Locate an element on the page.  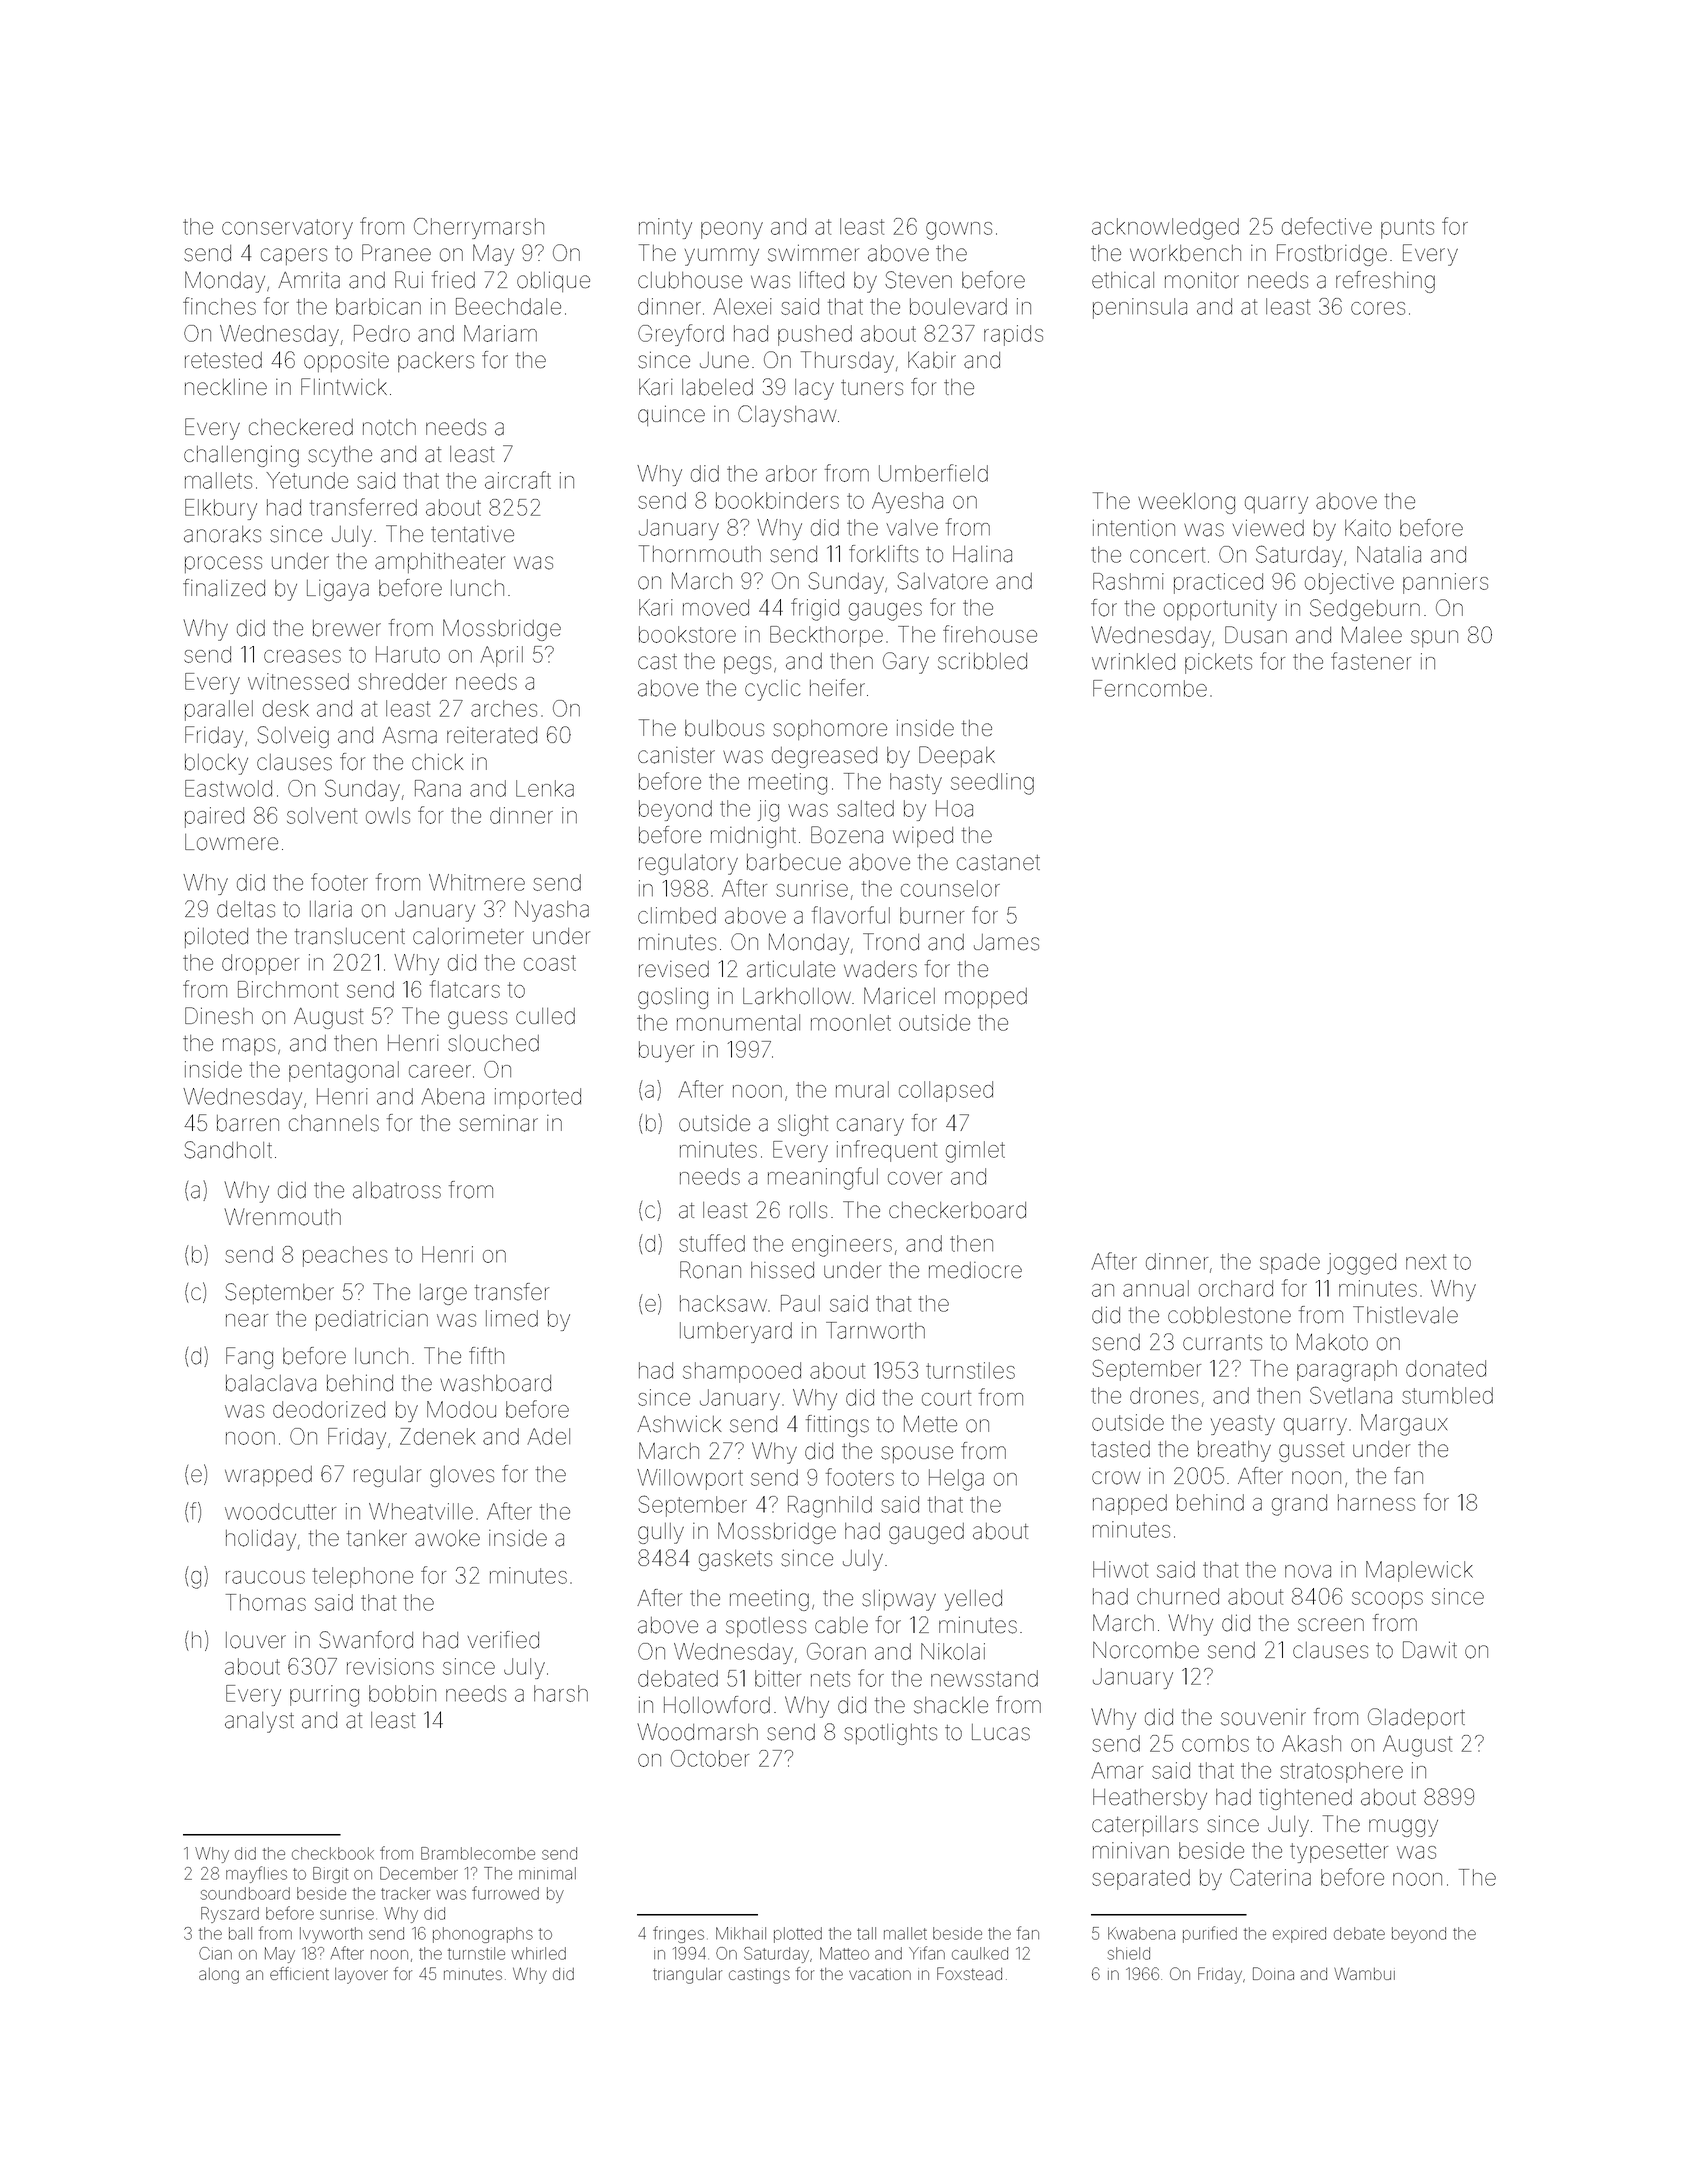
monitor is located at coordinates (1202, 280).
